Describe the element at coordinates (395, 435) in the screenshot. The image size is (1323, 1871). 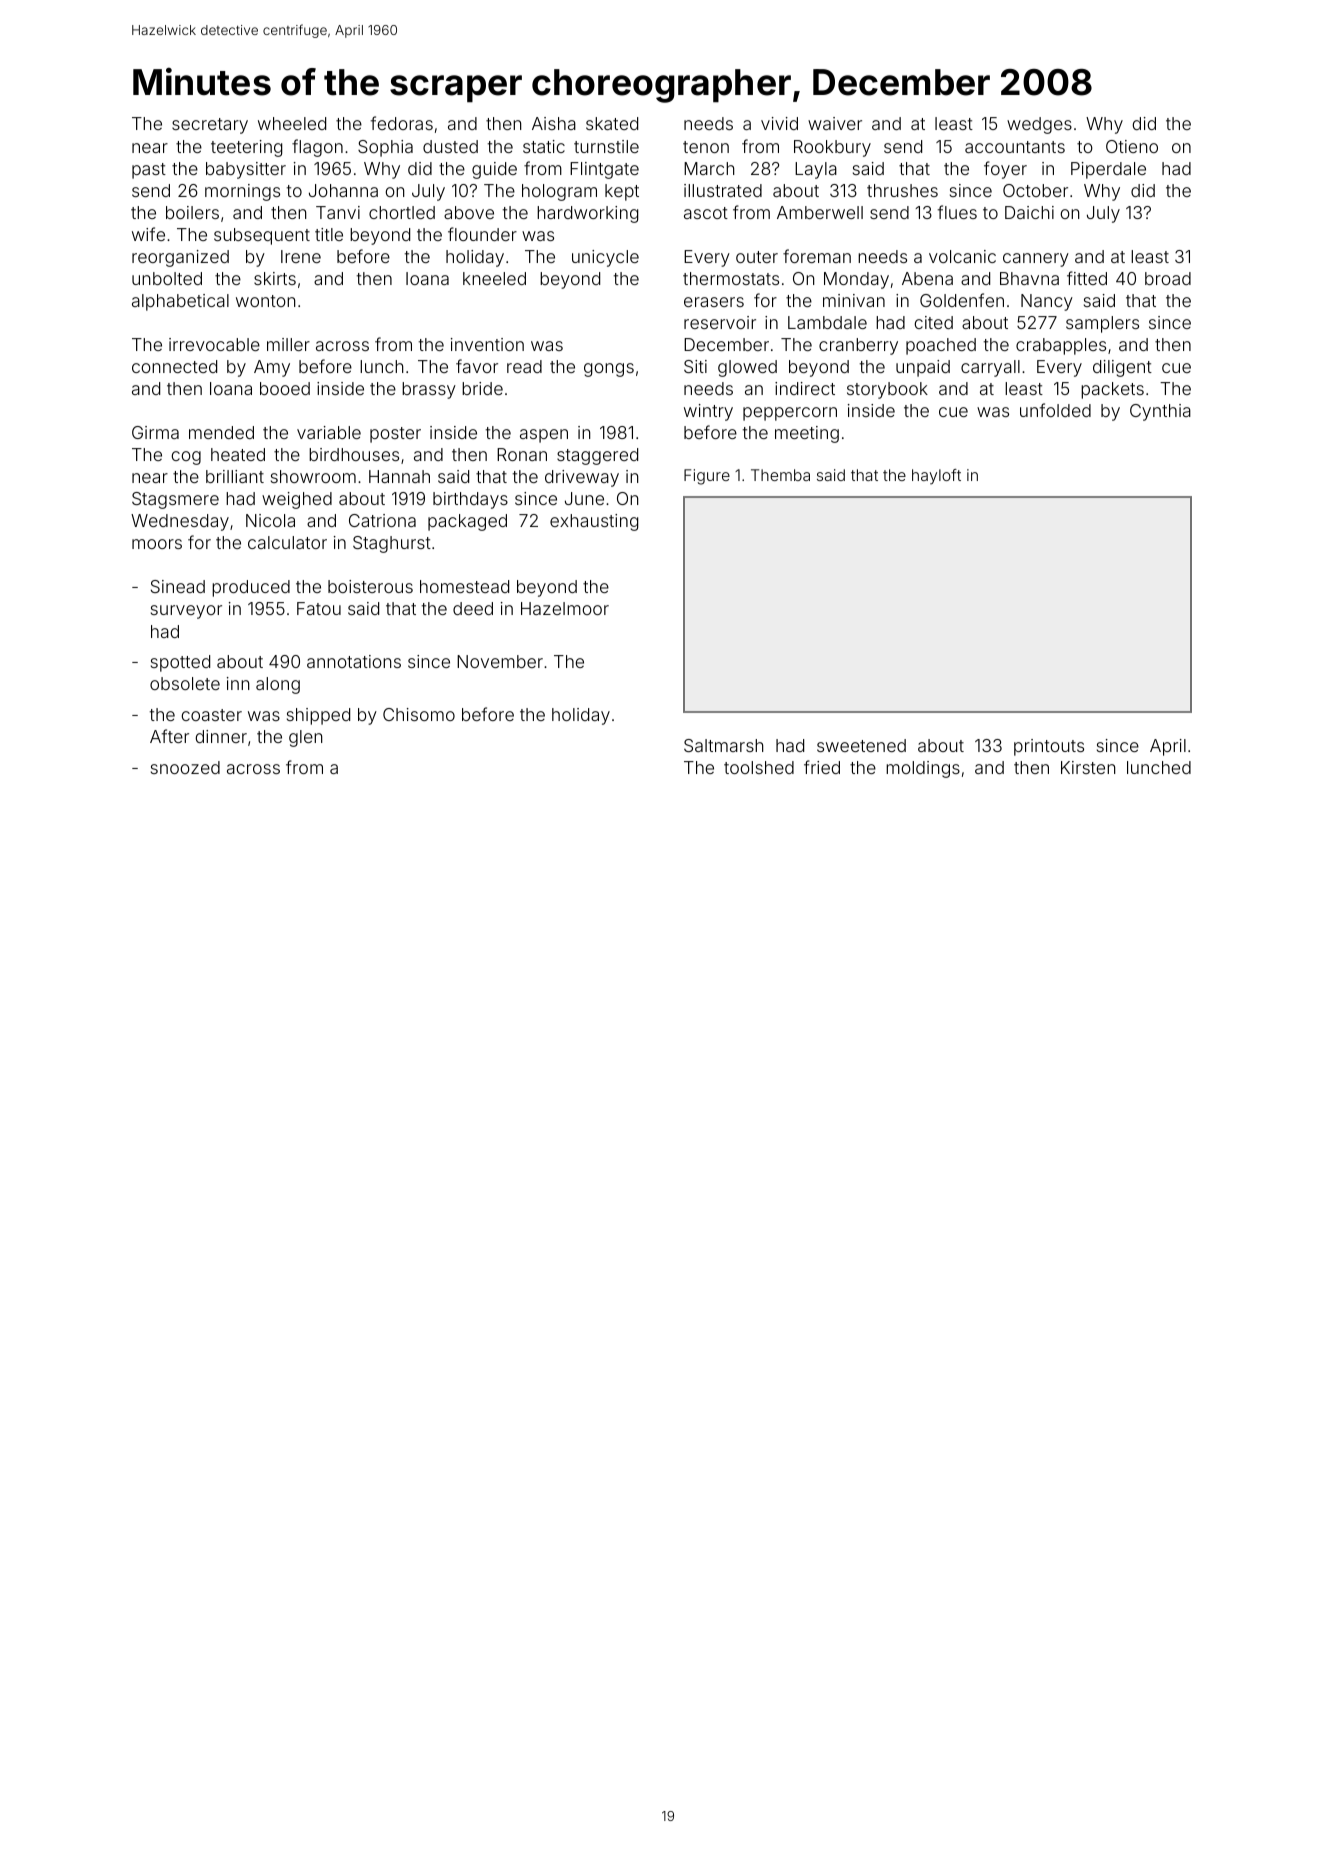
I see `poster` at that location.
